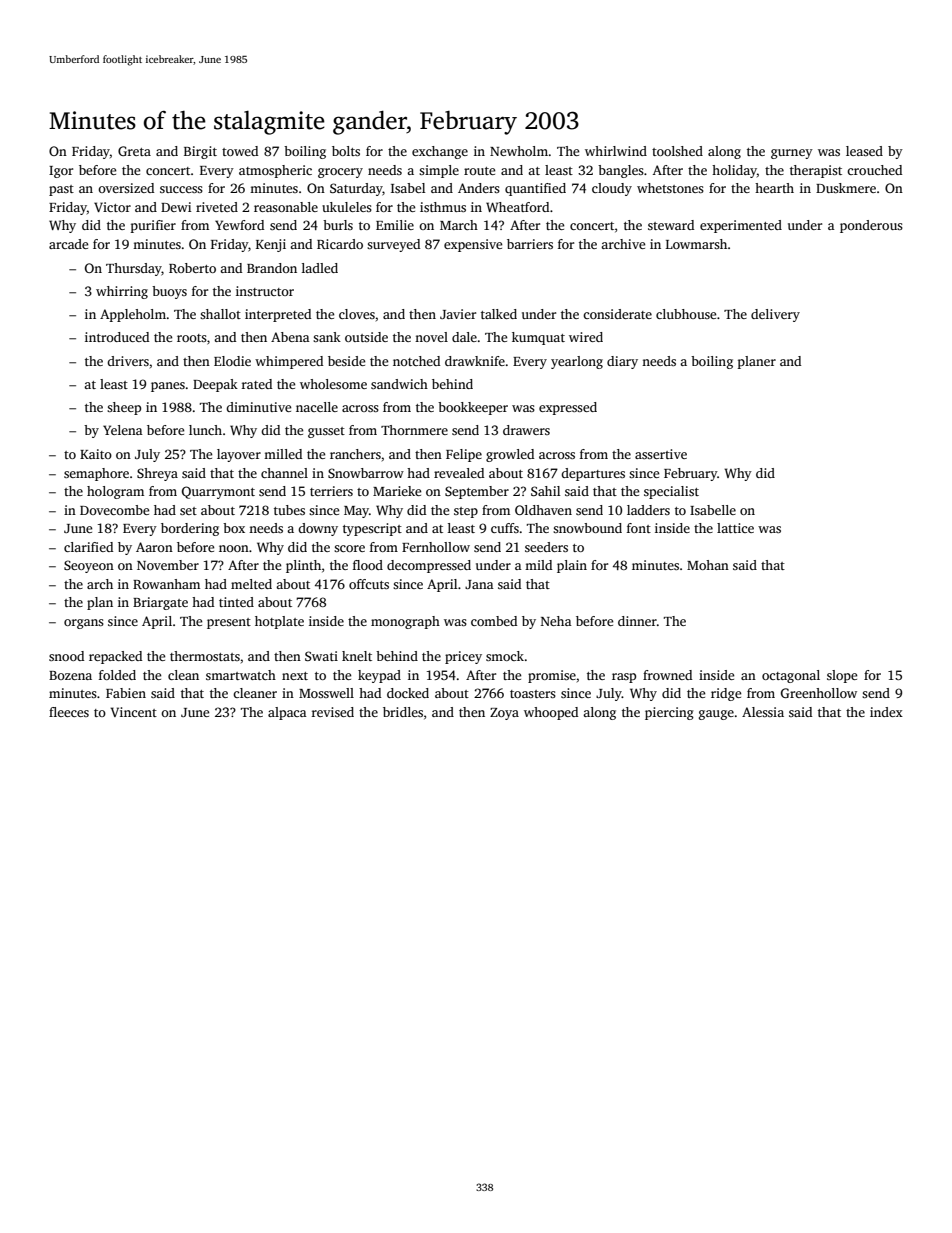  I want to click on towed, so click(240, 151).
